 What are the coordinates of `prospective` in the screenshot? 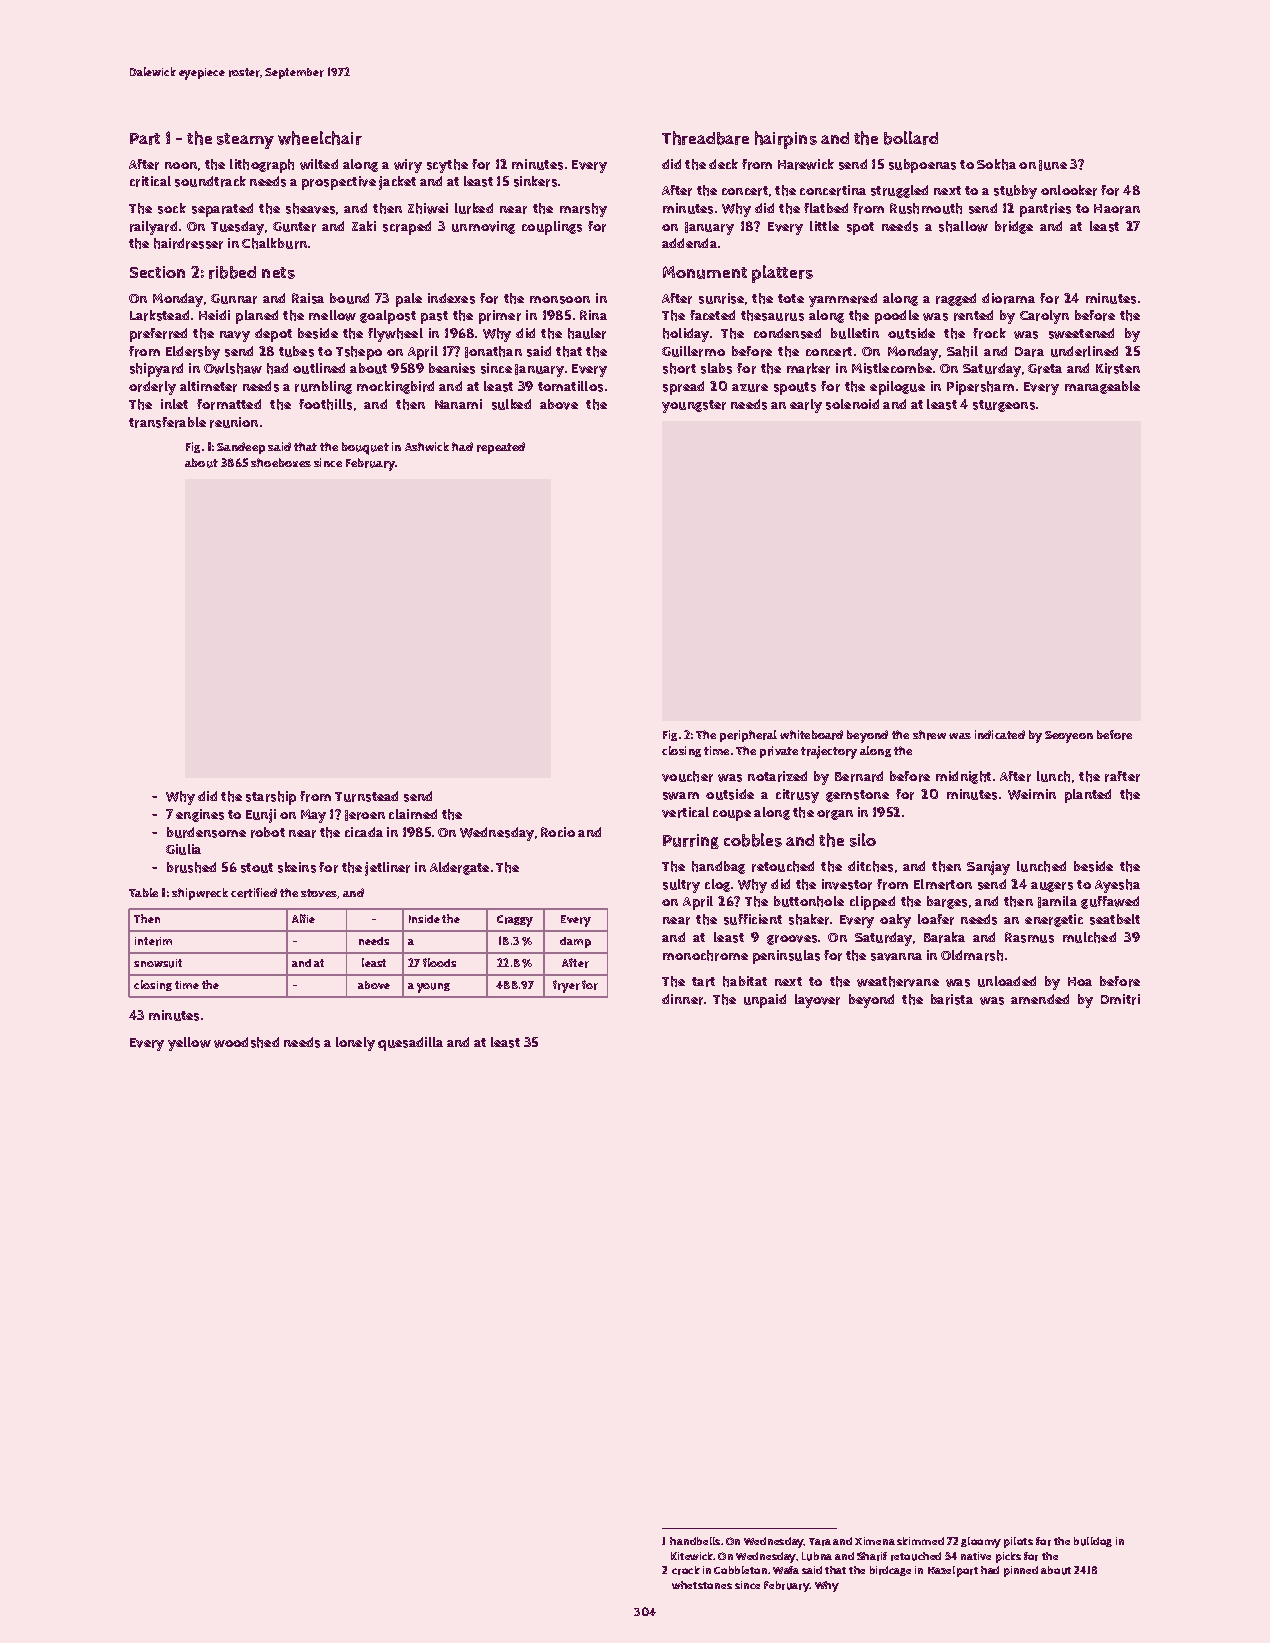 It's located at (339, 183).
